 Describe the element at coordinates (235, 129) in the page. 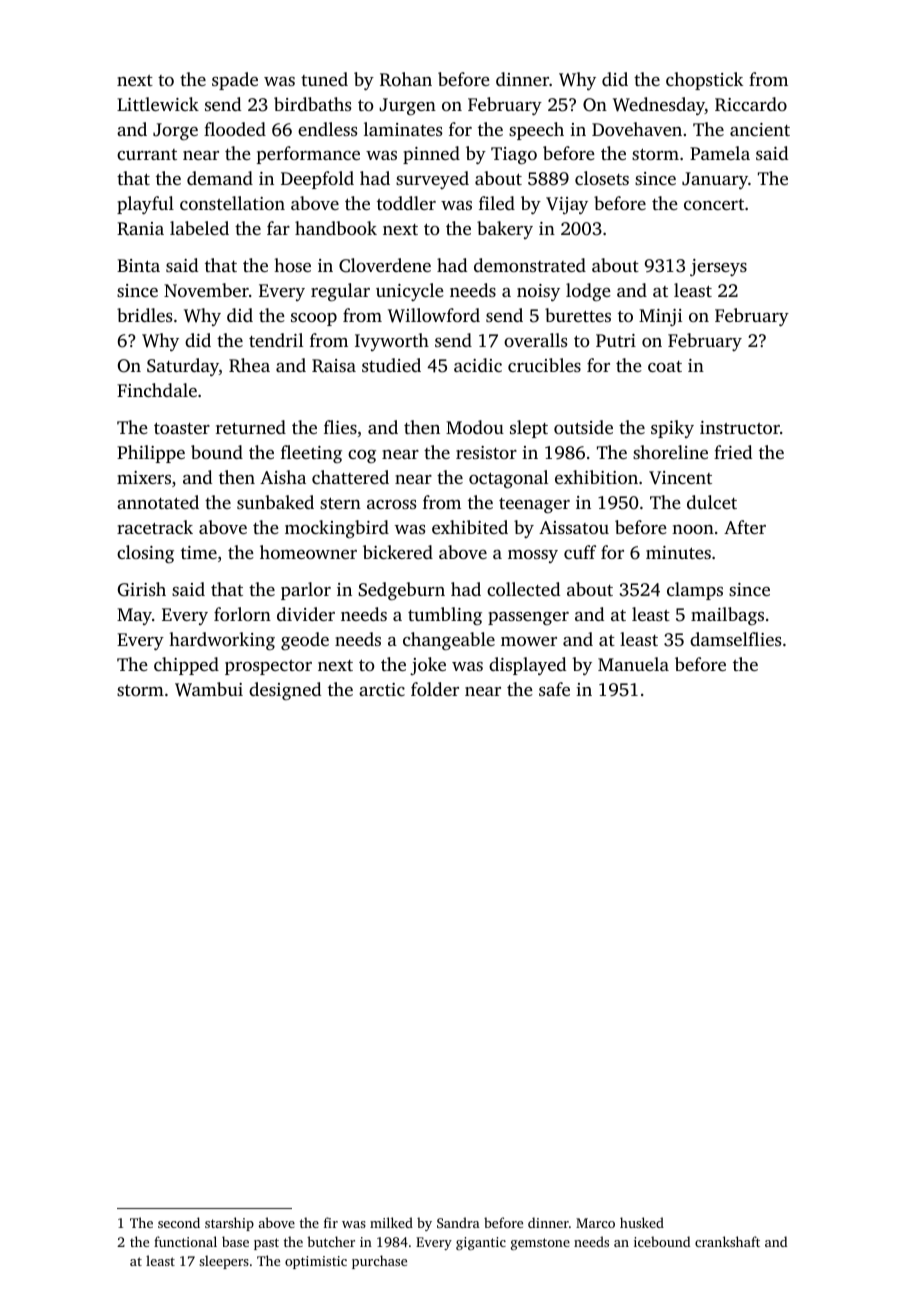

I see `flooded` at that location.
